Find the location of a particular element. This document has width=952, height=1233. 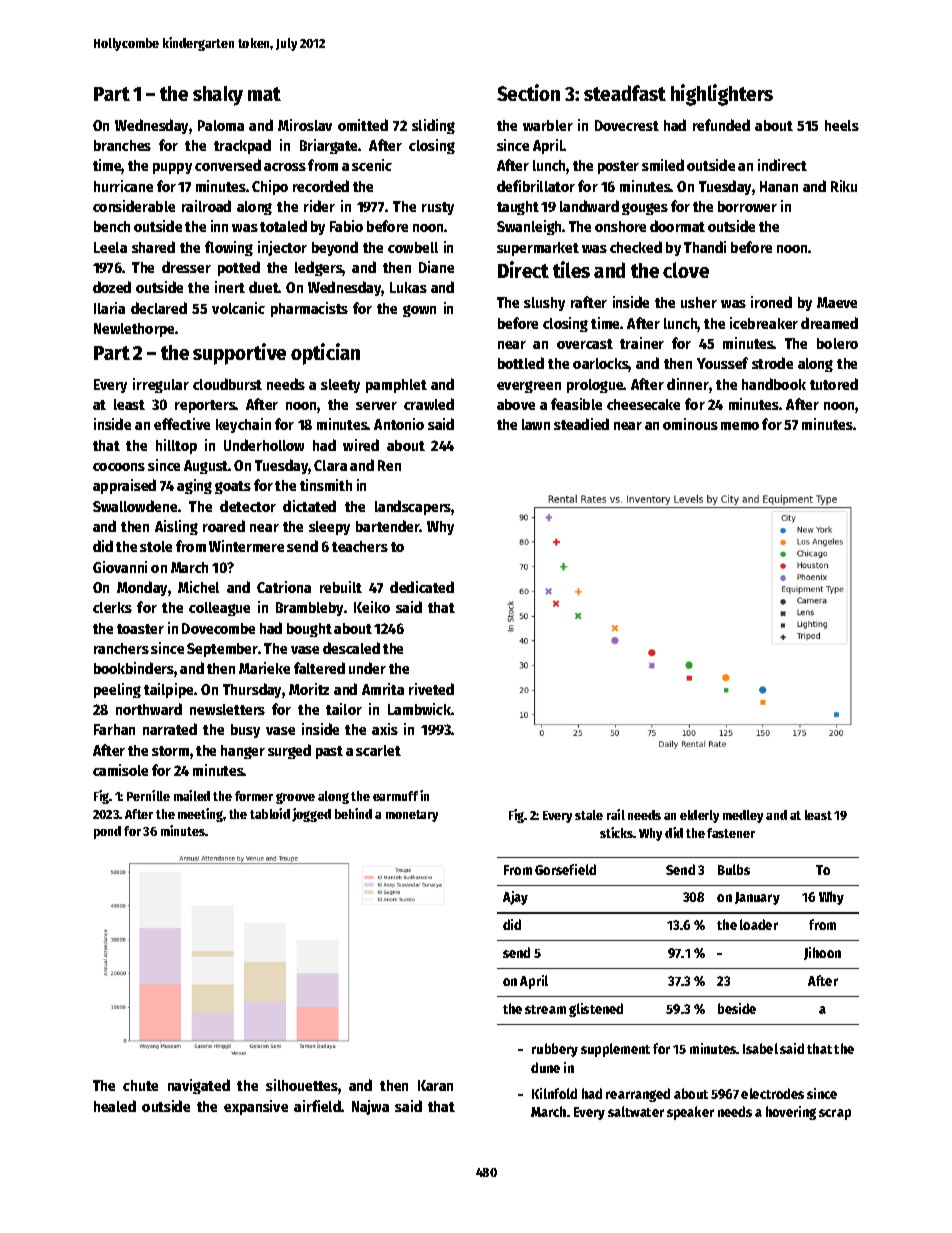

supportive is located at coordinates (239, 354).
